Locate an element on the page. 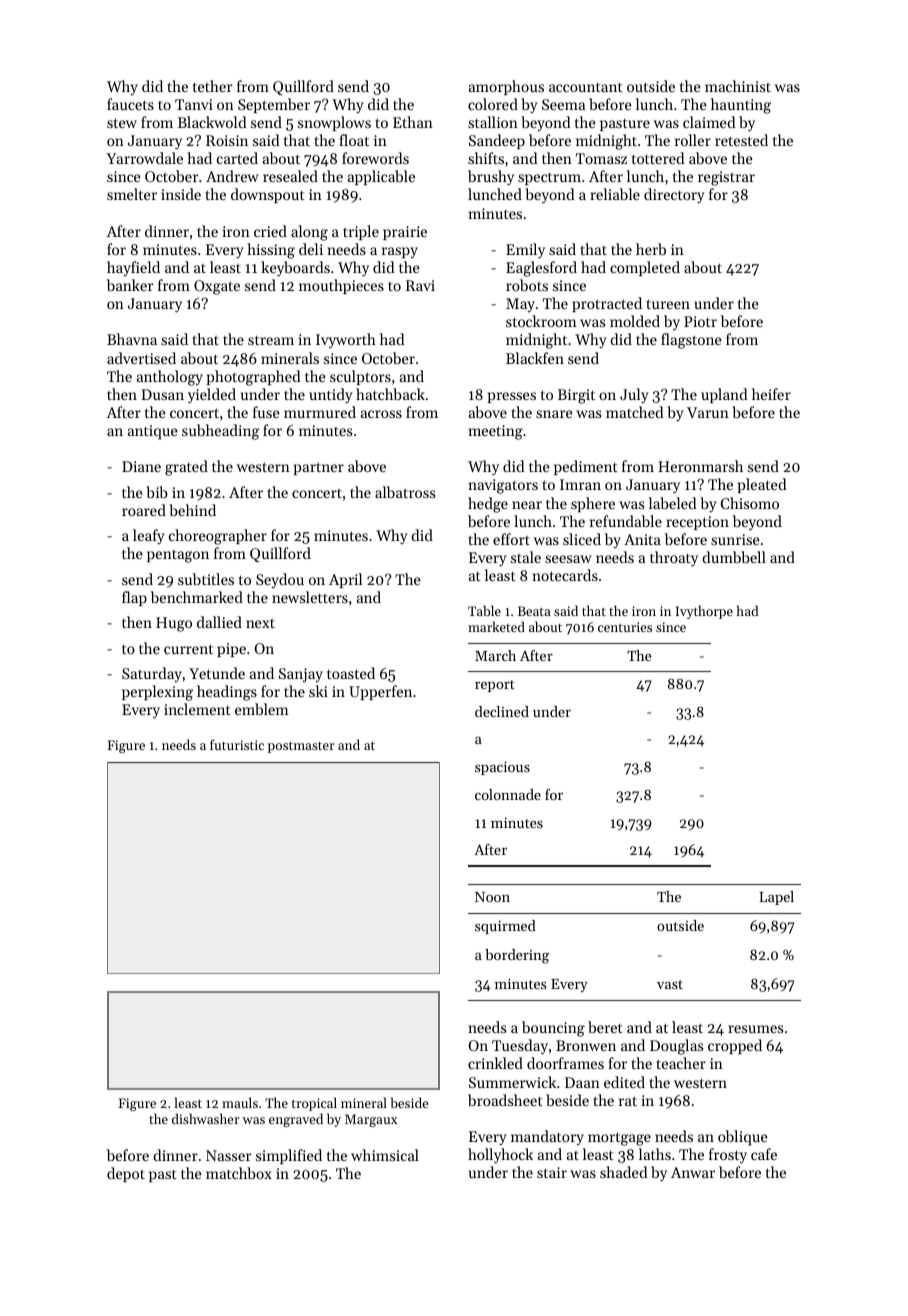  stale is located at coordinates (526, 557).
